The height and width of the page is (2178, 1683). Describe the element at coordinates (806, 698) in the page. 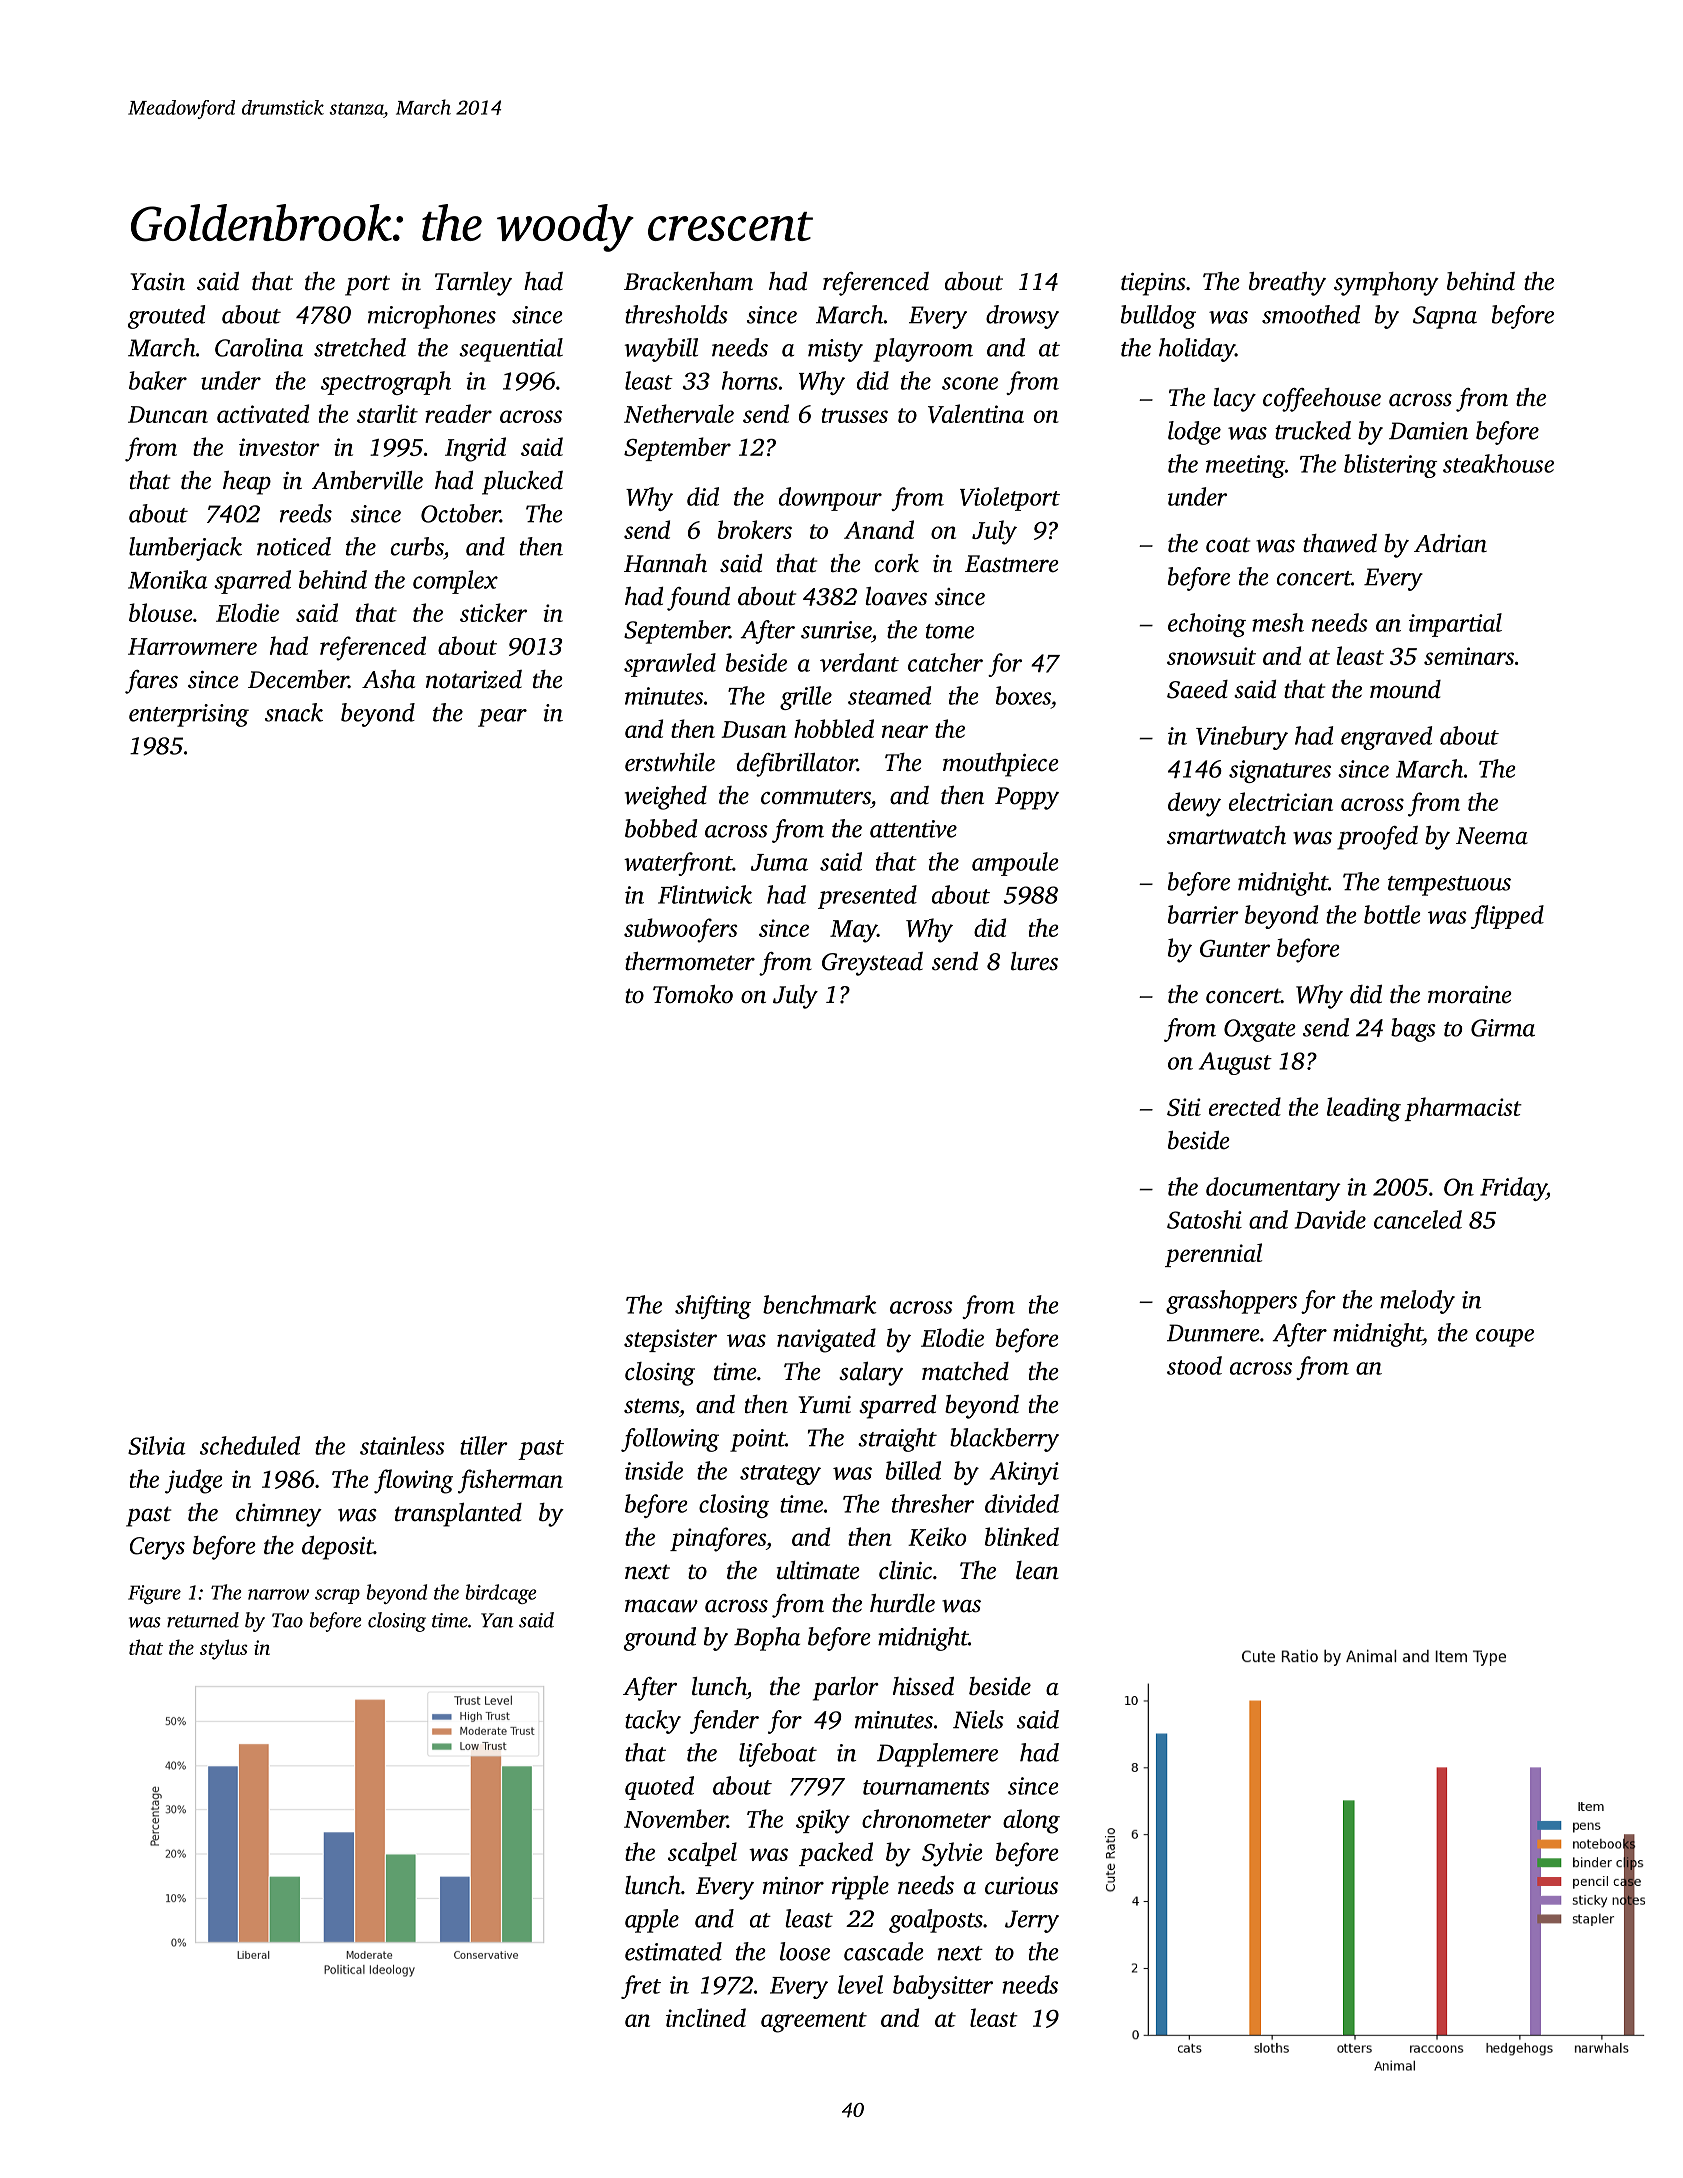

I see `grille` at that location.
